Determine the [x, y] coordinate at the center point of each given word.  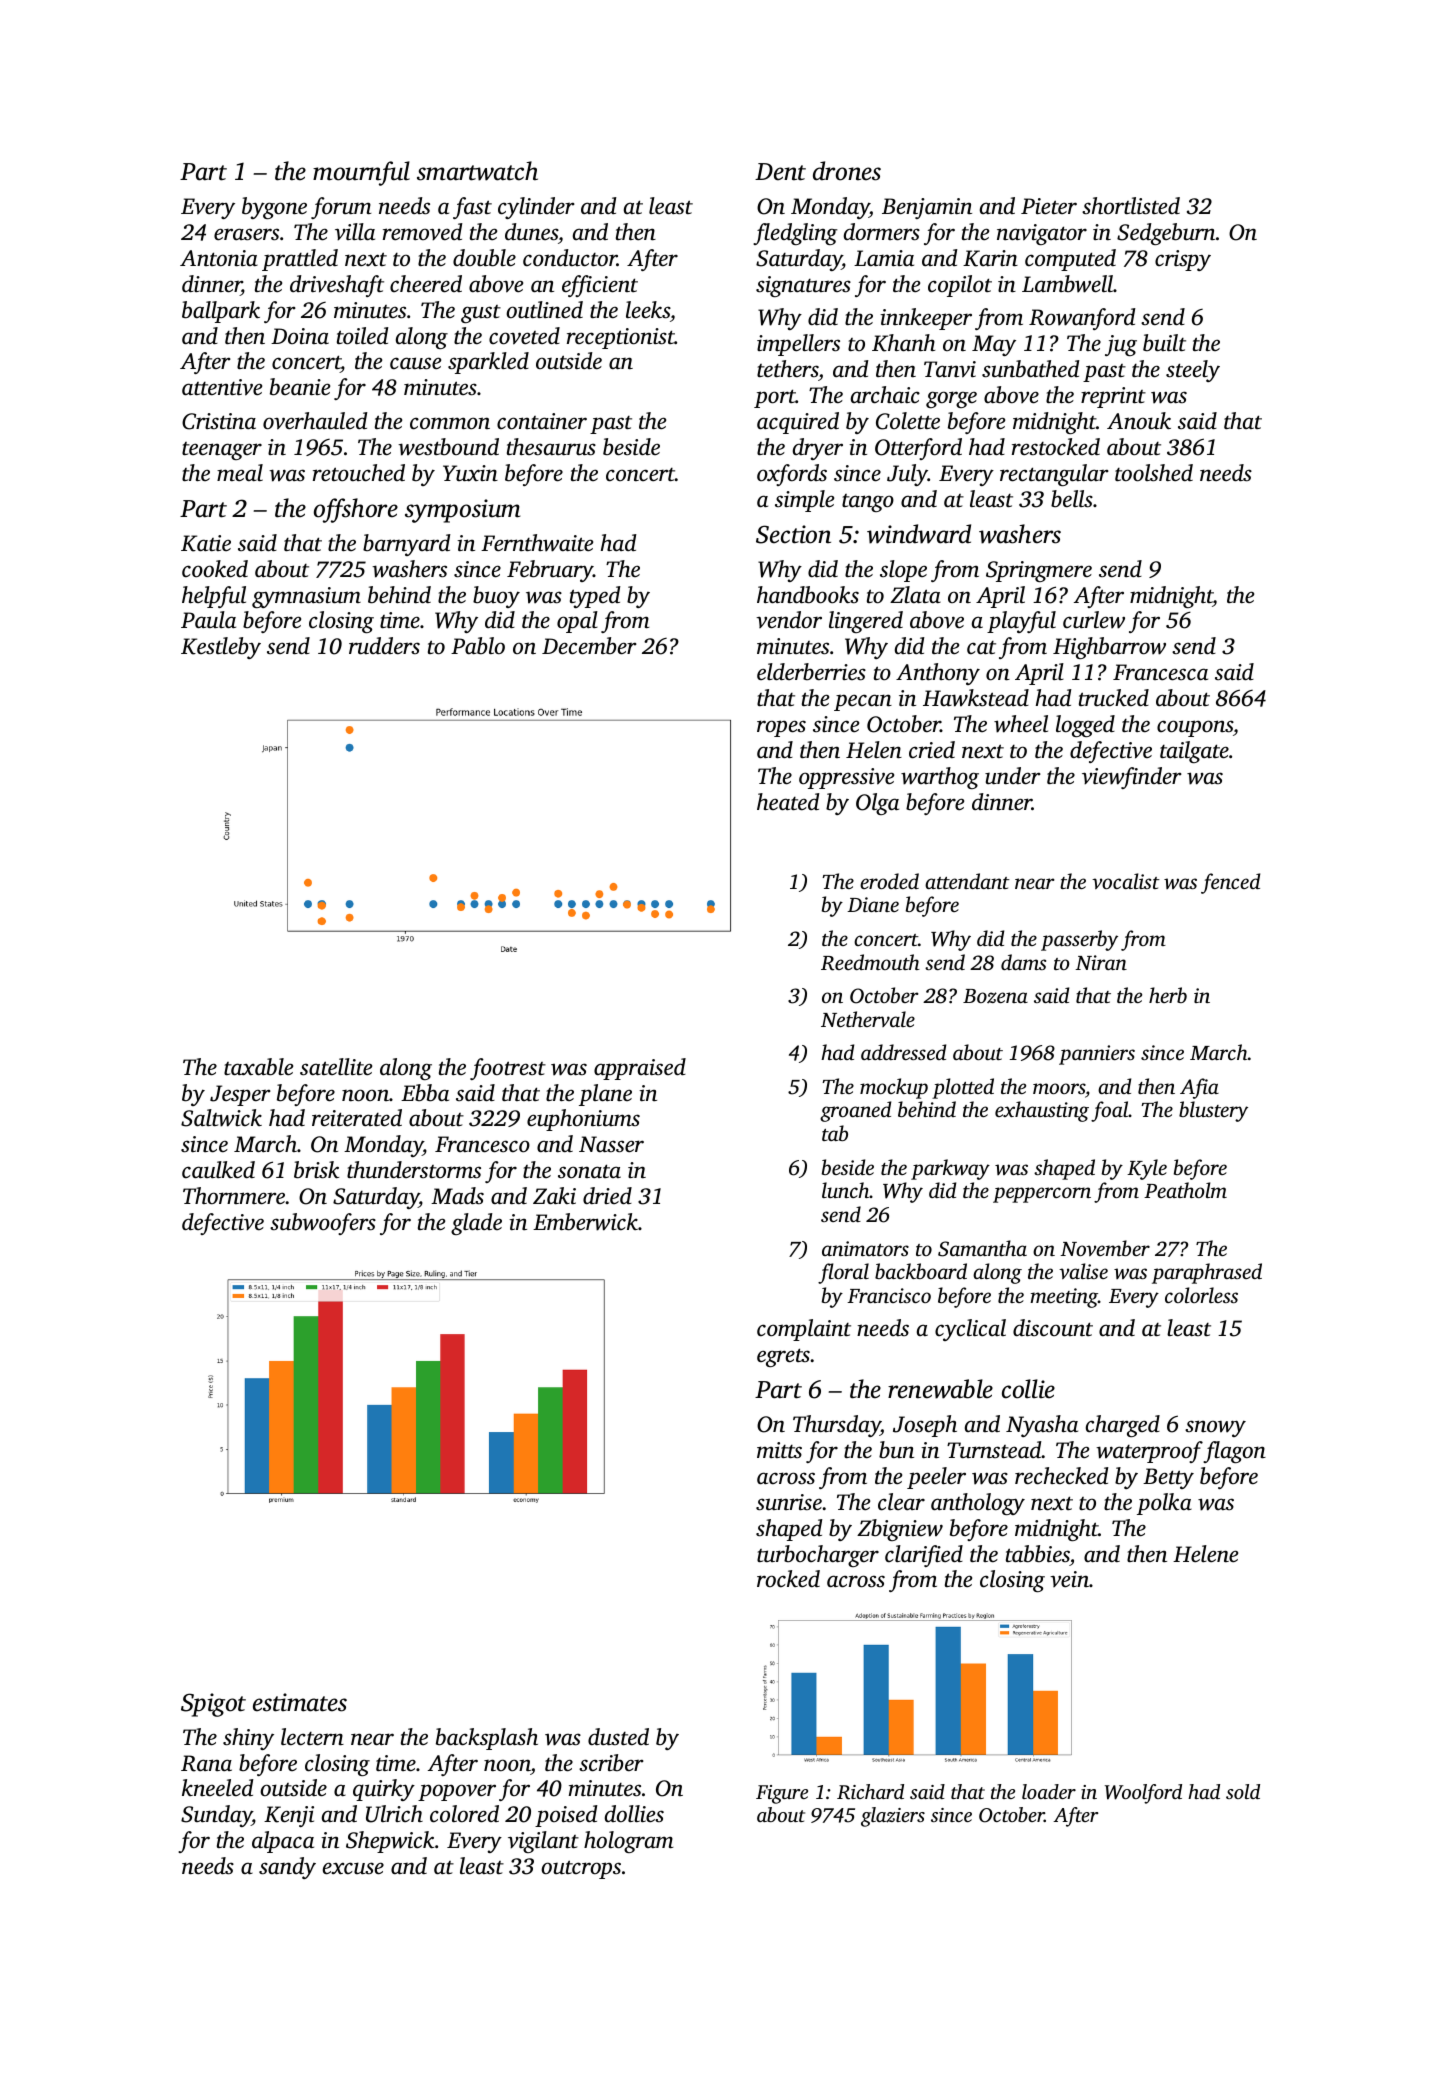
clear [901, 1502]
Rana [206, 1763]
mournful [361, 173]
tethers [787, 368]
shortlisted [1131, 206]
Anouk [1139, 421]
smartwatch [477, 171]
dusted [618, 1737]
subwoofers [323, 1224]
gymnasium [306, 597]
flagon [1234, 1452]
